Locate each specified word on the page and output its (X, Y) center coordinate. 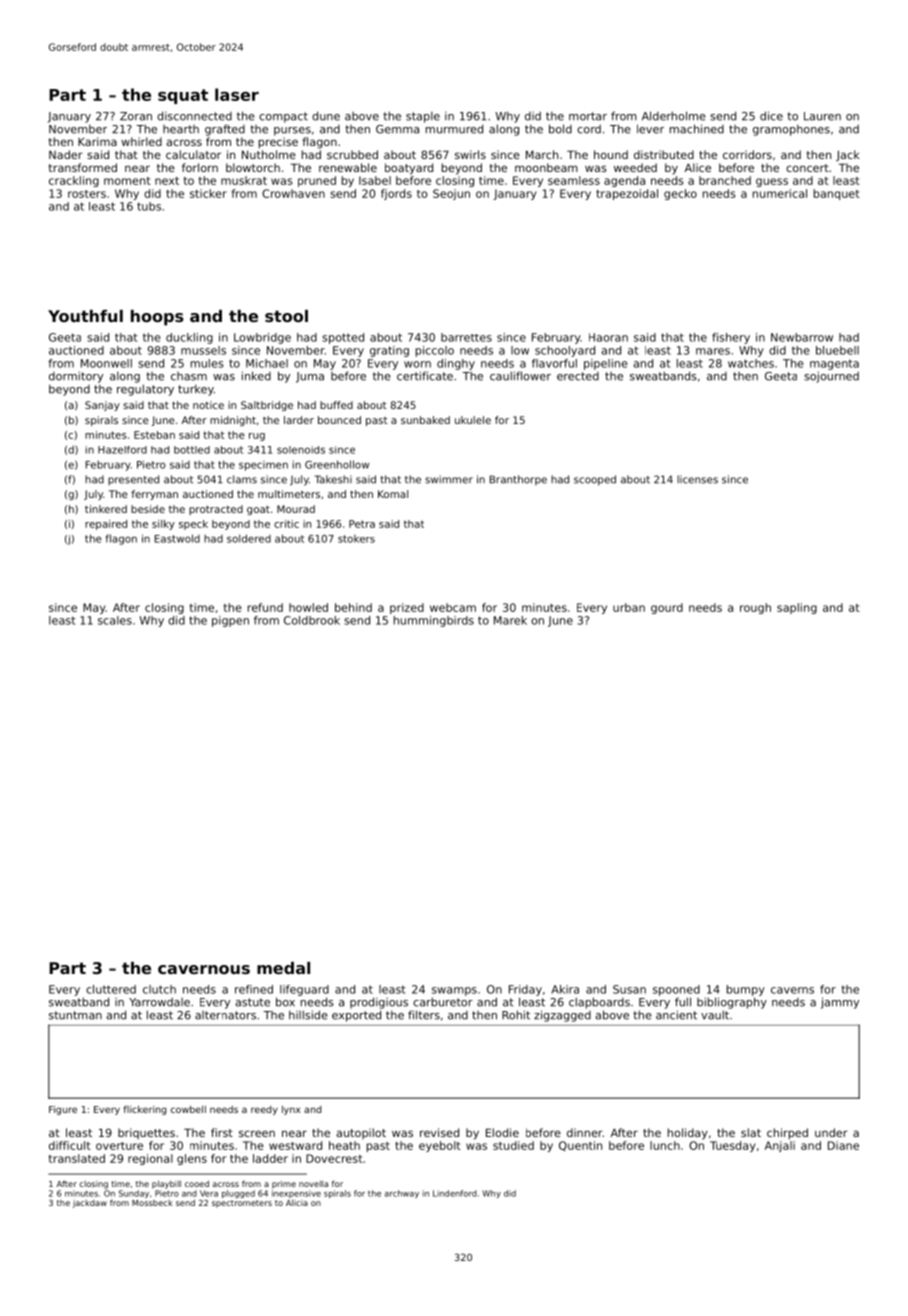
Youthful (85, 316)
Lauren (822, 116)
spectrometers (242, 1204)
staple (423, 117)
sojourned (831, 377)
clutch (159, 989)
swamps (454, 991)
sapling (797, 608)
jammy (840, 1003)
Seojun (451, 194)
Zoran (136, 116)
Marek (510, 620)
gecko (680, 194)
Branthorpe (518, 480)
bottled (192, 450)
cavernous (204, 969)
